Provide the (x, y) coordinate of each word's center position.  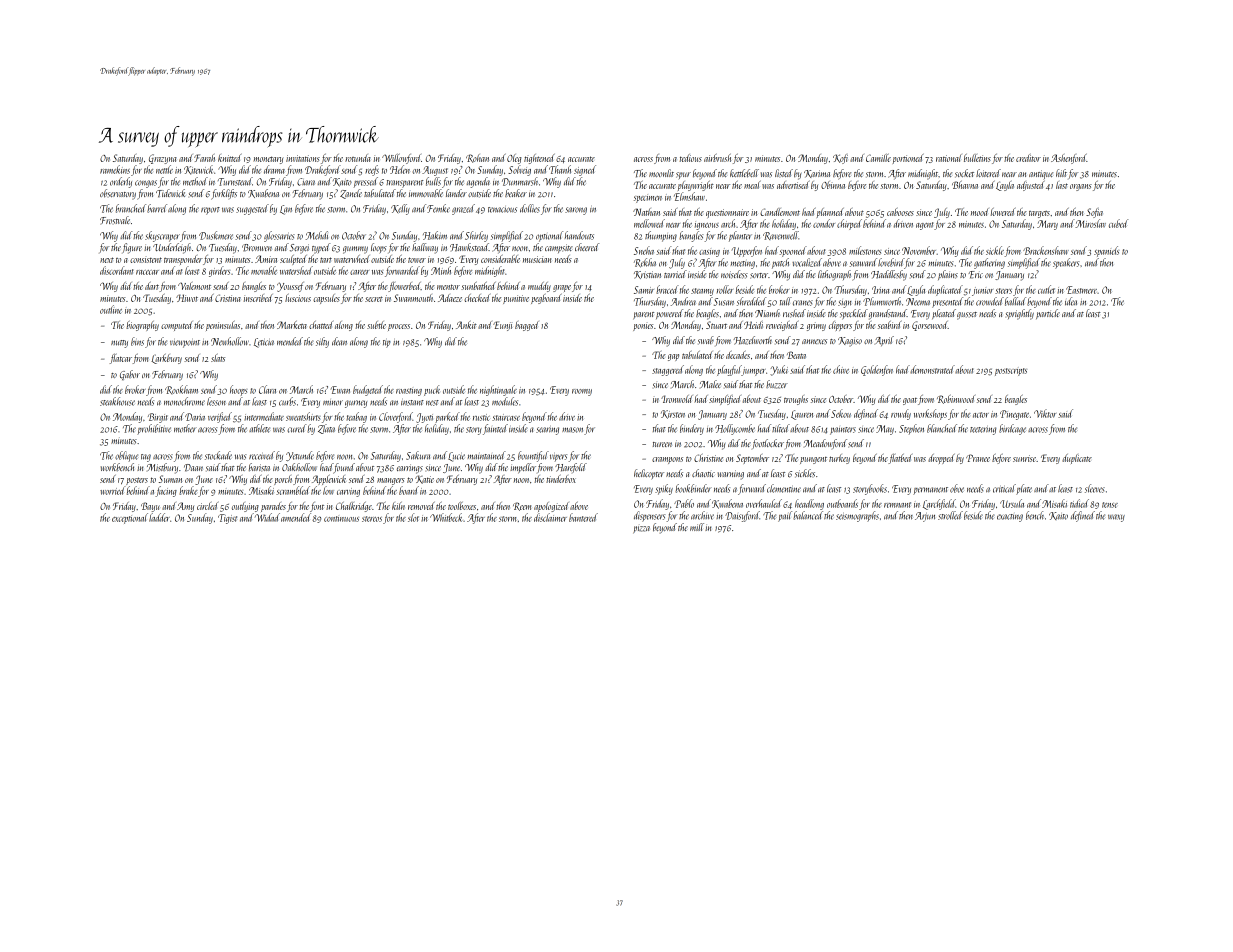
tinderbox (561, 479)
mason (572, 430)
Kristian (647, 275)
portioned (908, 159)
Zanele (351, 194)
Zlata (326, 429)
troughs (796, 400)
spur (683, 175)
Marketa (292, 325)
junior (982, 291)
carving (348, 492)
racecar (147, 272)
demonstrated (932, 369)
